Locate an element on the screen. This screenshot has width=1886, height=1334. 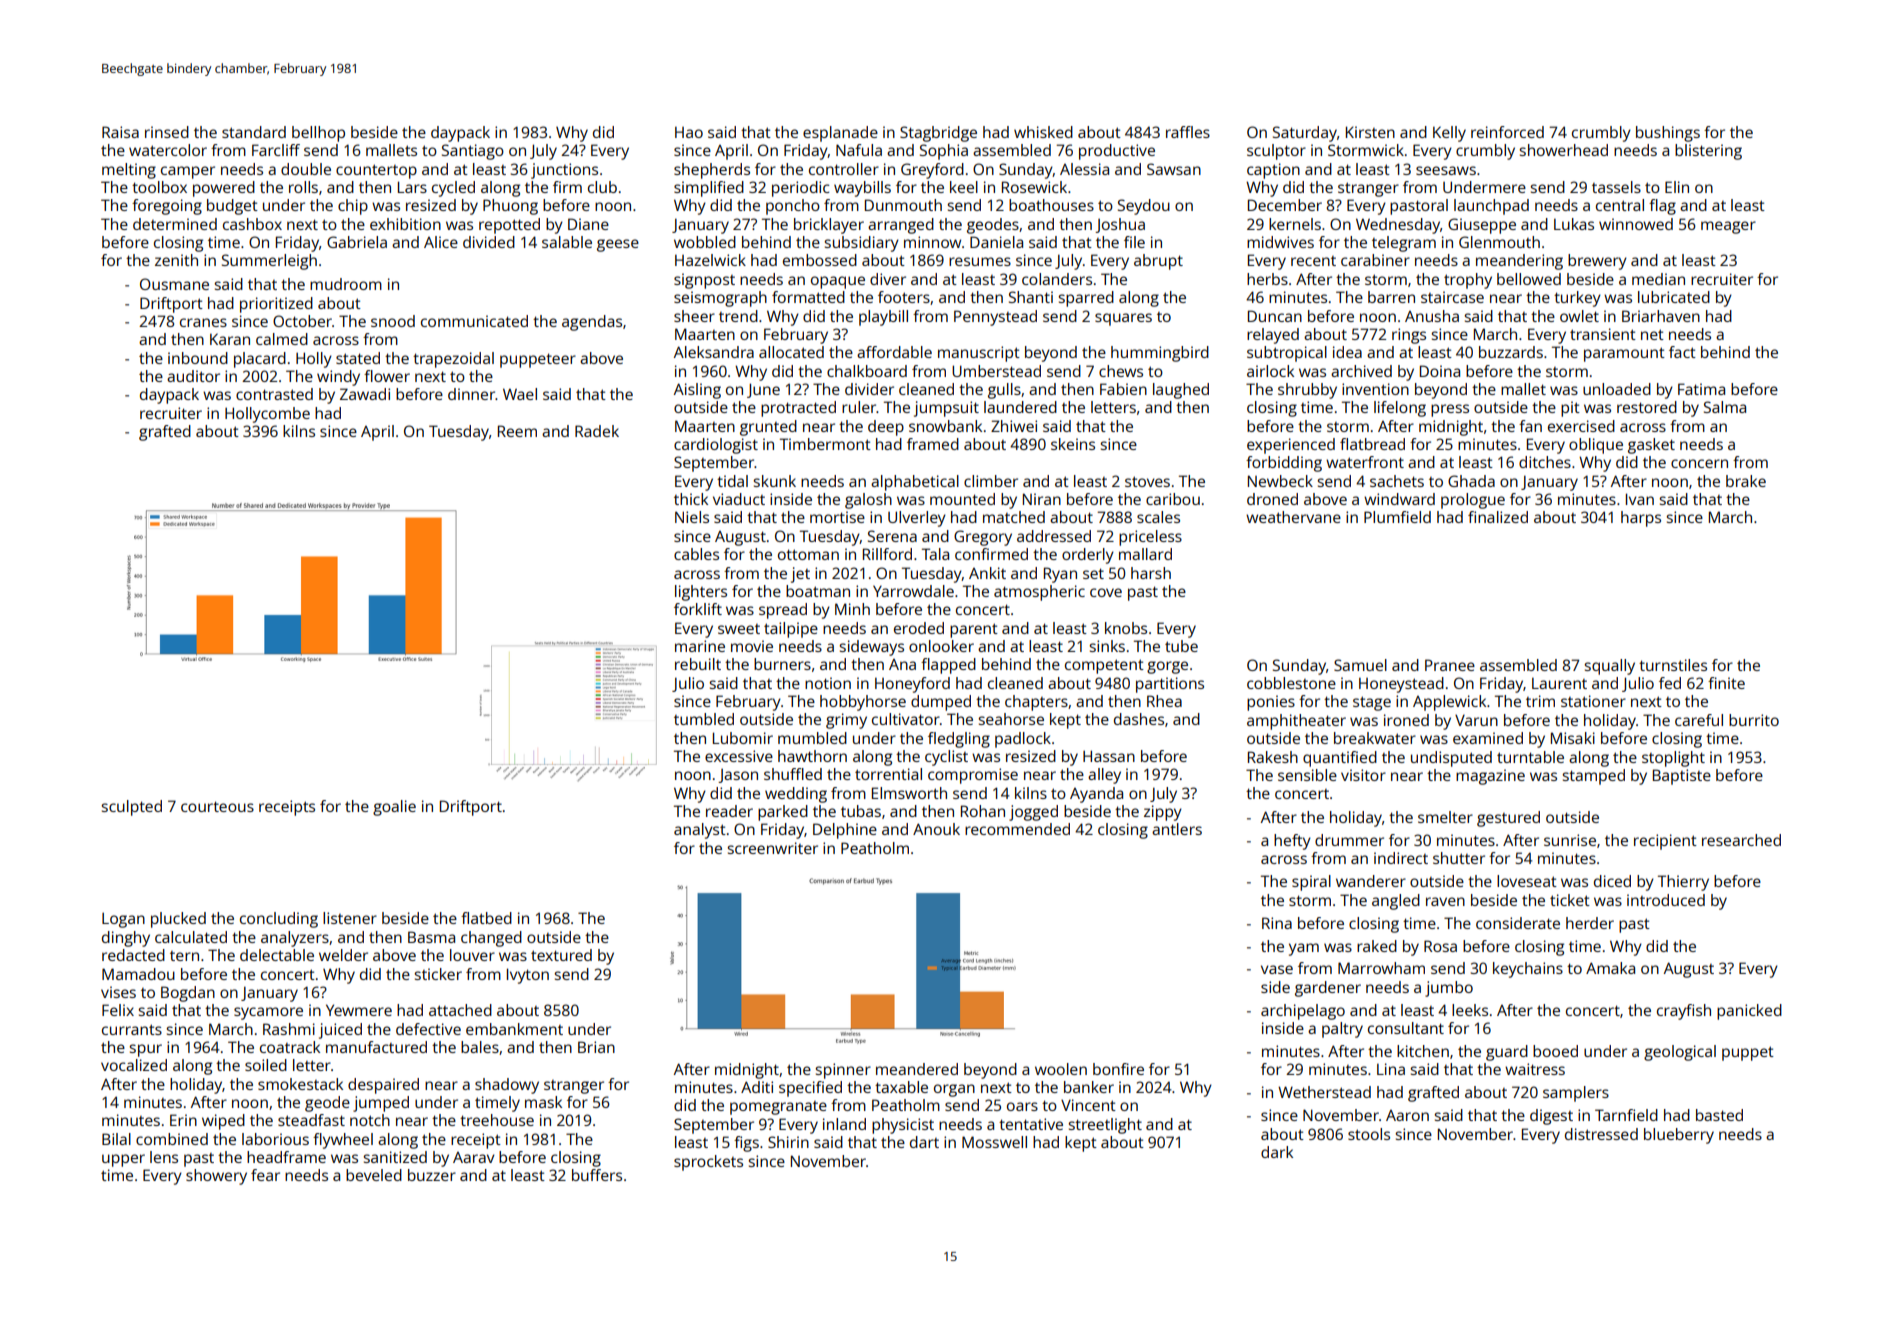
goalie is located at coordinates (394, 808).
